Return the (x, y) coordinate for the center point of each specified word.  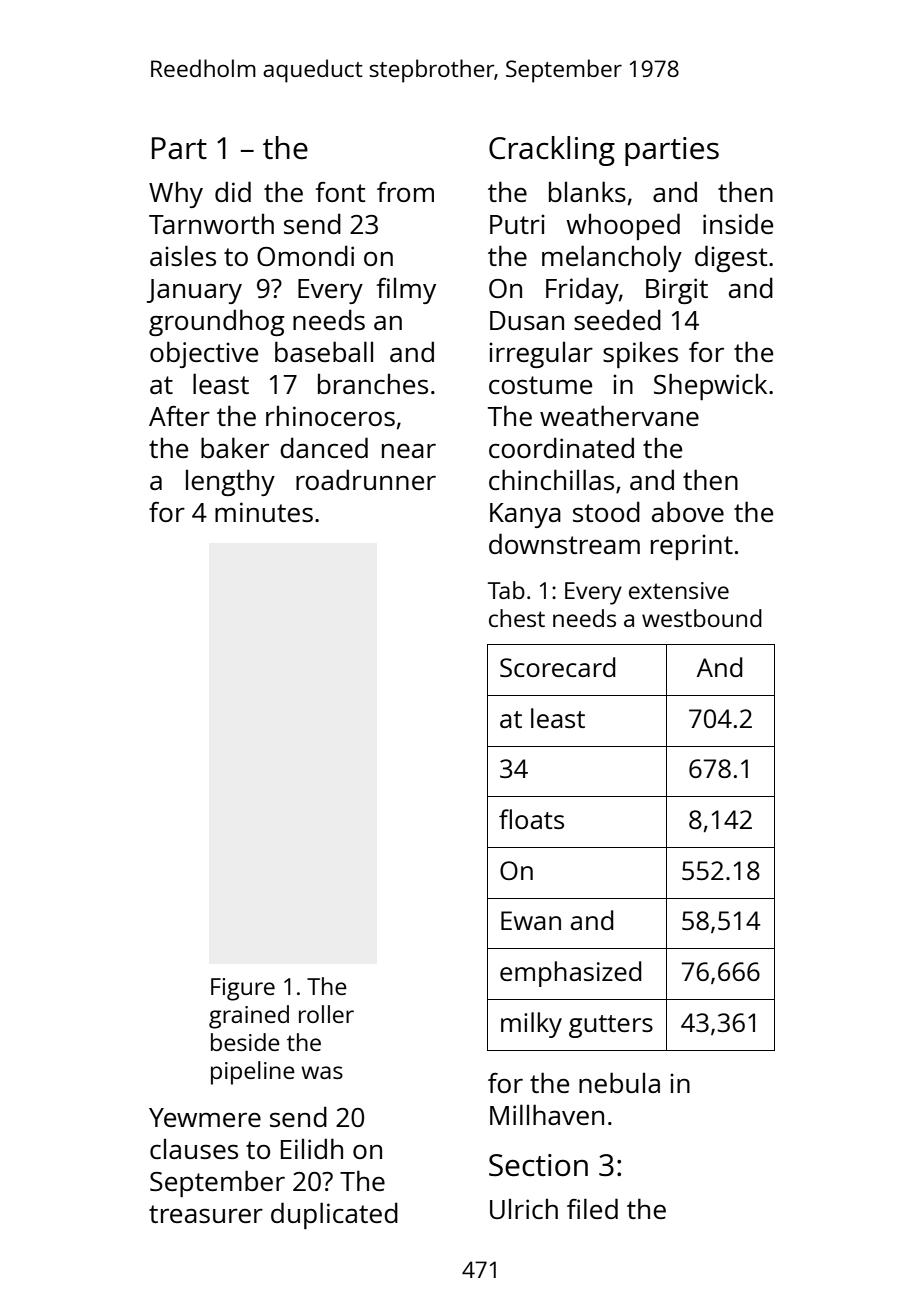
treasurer (206, 1214)
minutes (264, 512)
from (405, 192)
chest (517, 618)
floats (531, 819)
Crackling (552, 151)
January (194, 291)
